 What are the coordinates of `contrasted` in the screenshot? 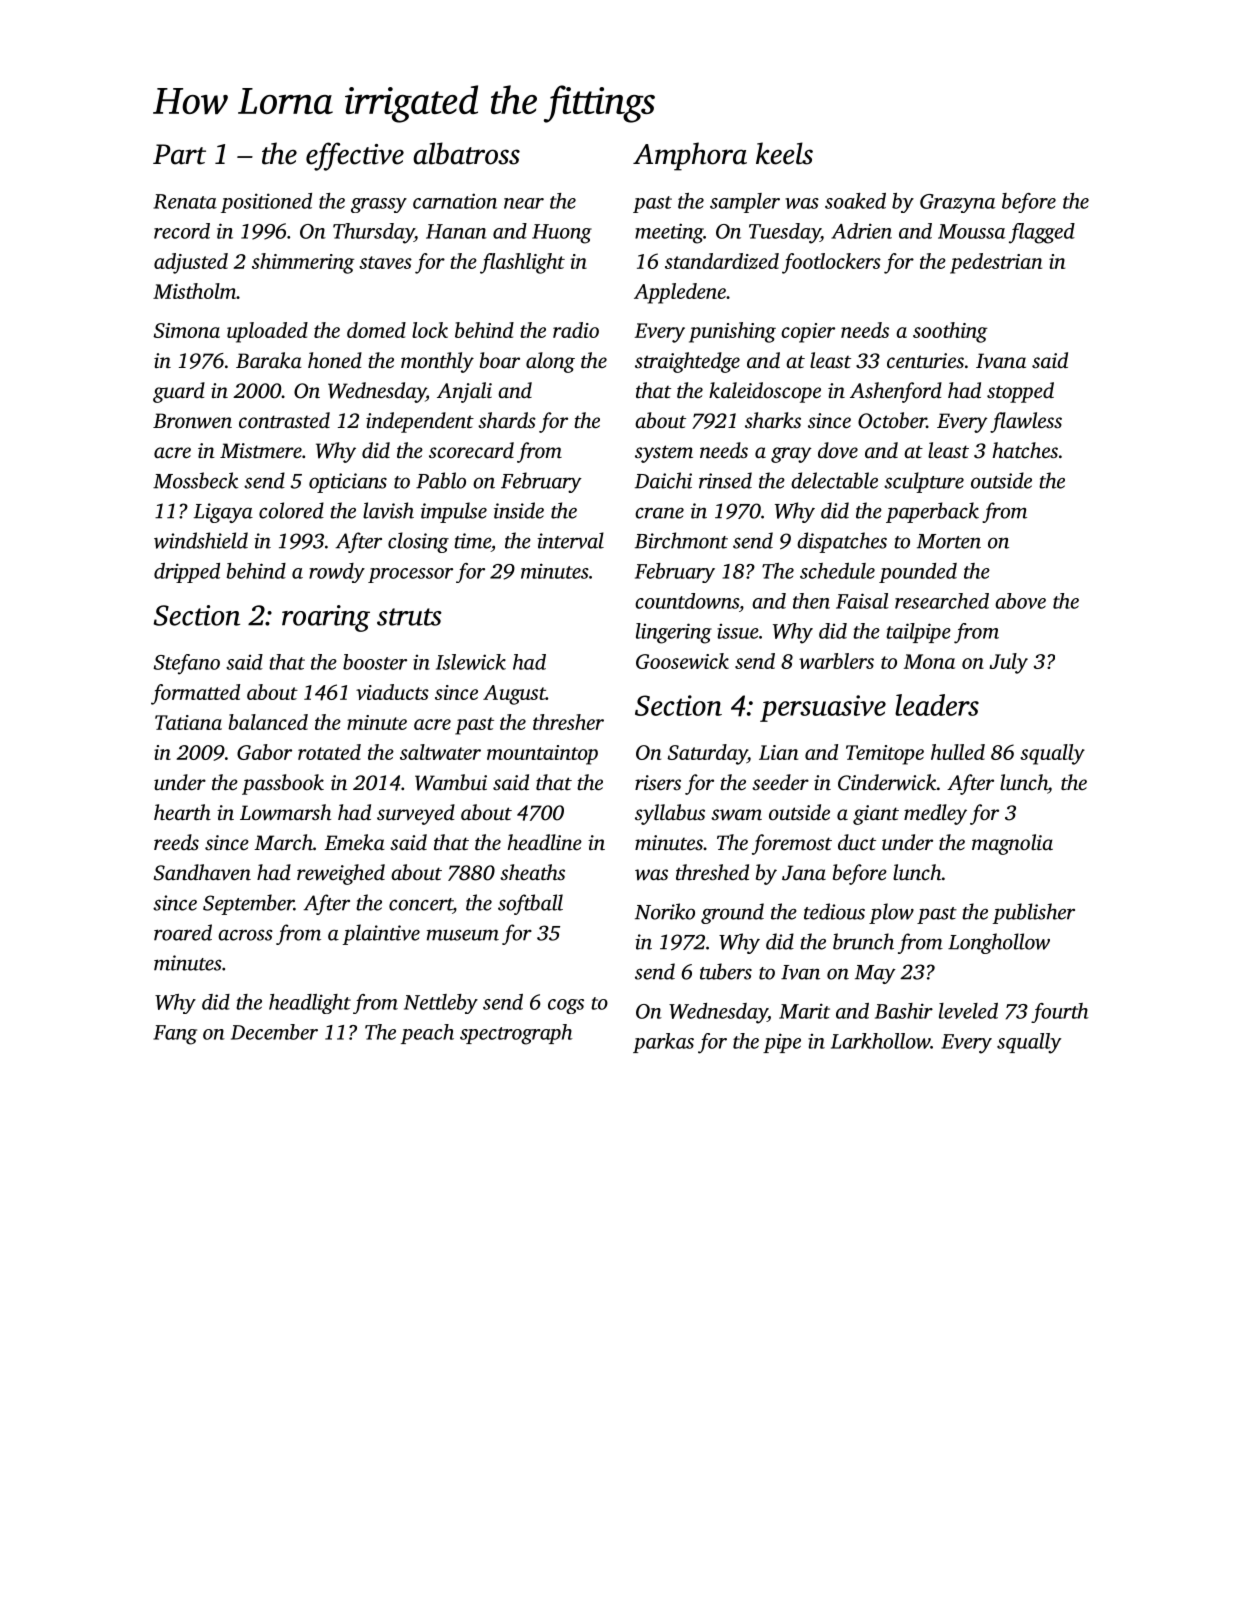 It's located at (284, 420).
